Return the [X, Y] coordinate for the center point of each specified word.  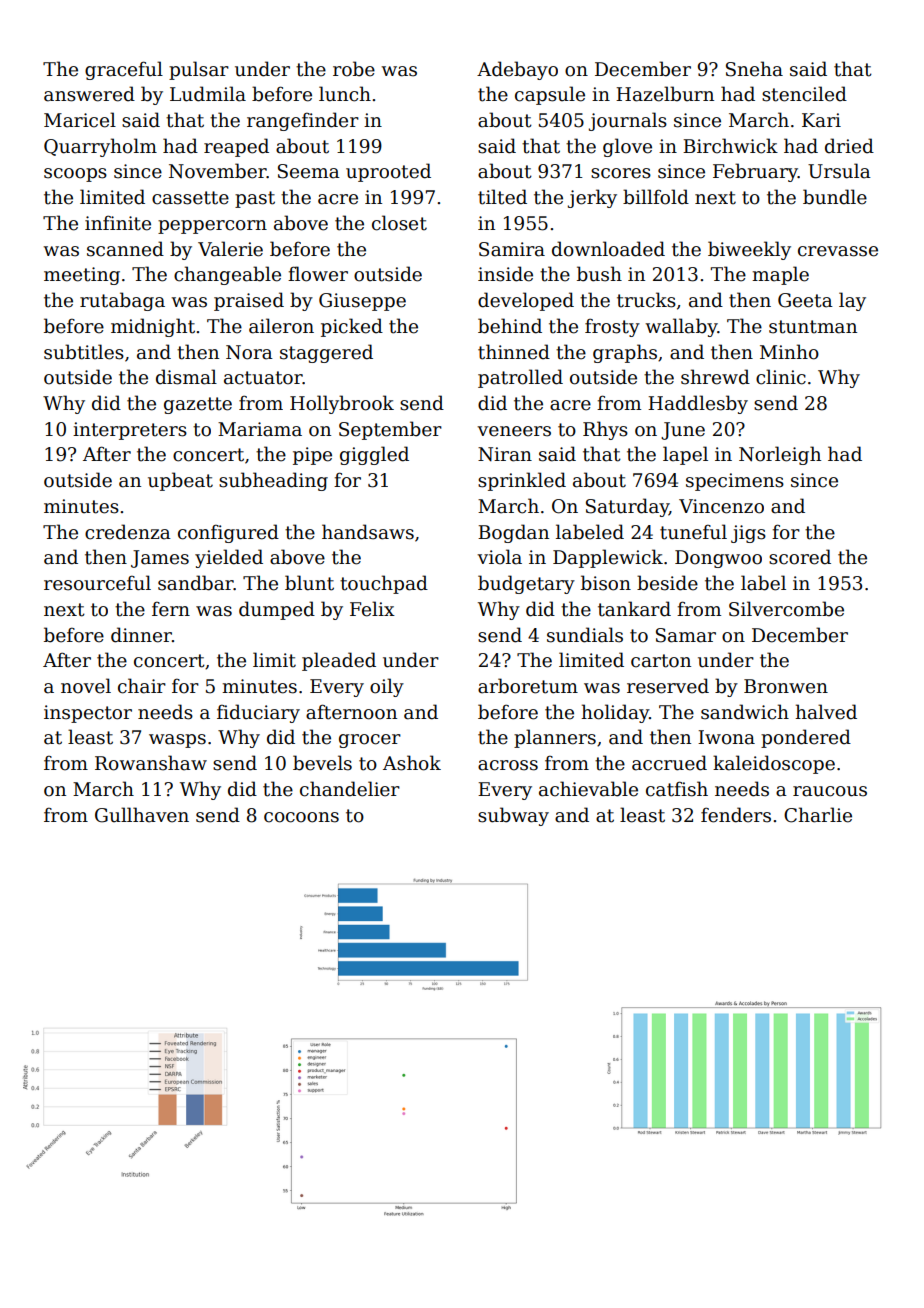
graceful [124, 70]
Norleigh [780, 455]
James [160, 559]
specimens [735, 482]
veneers [514, 431]
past [255, 199]
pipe [312, 456]
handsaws [368, 532]
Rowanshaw [151, 763]
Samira [512, 249]
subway [513, 816]
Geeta [805, 300]
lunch [345, 94]
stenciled [804, 94]
